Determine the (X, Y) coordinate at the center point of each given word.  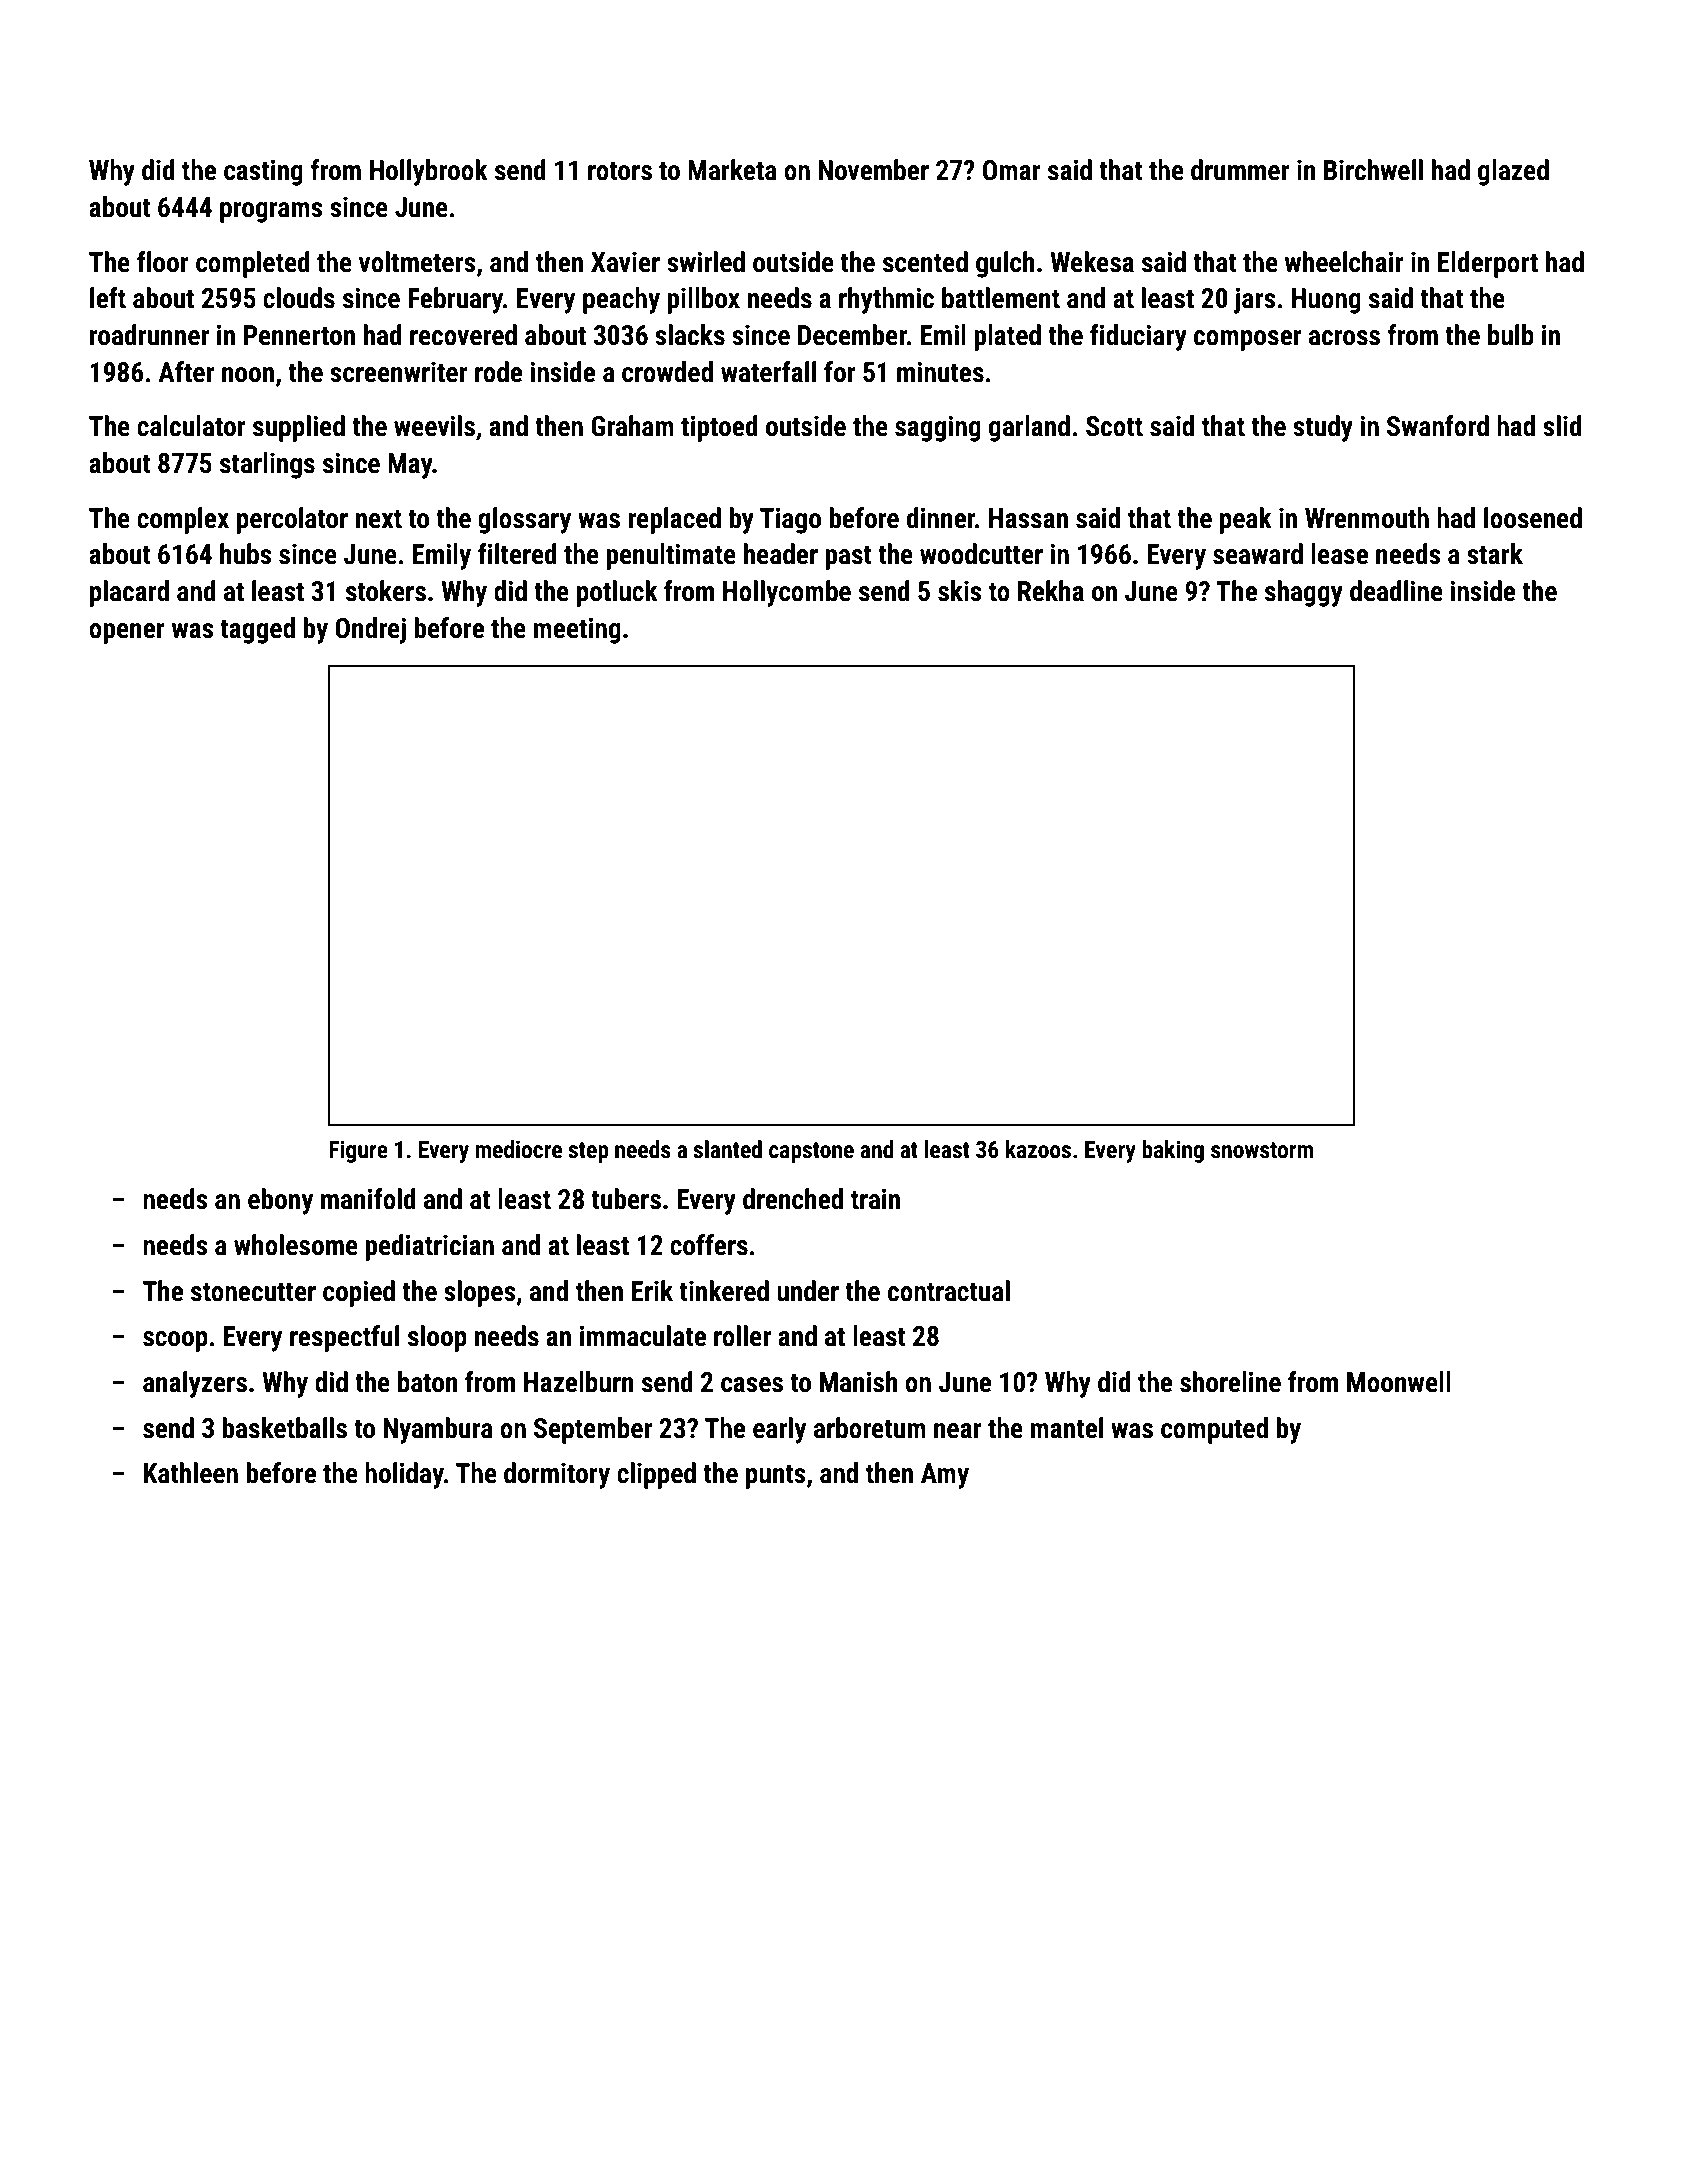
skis (959, 591)
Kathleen (191, 1473)
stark (1495, 554)
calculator (191, 426)
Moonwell (1399, 1382)
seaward (1258, 554)
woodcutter (981, 554)
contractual (949, 1291)
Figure (358, 1151)
